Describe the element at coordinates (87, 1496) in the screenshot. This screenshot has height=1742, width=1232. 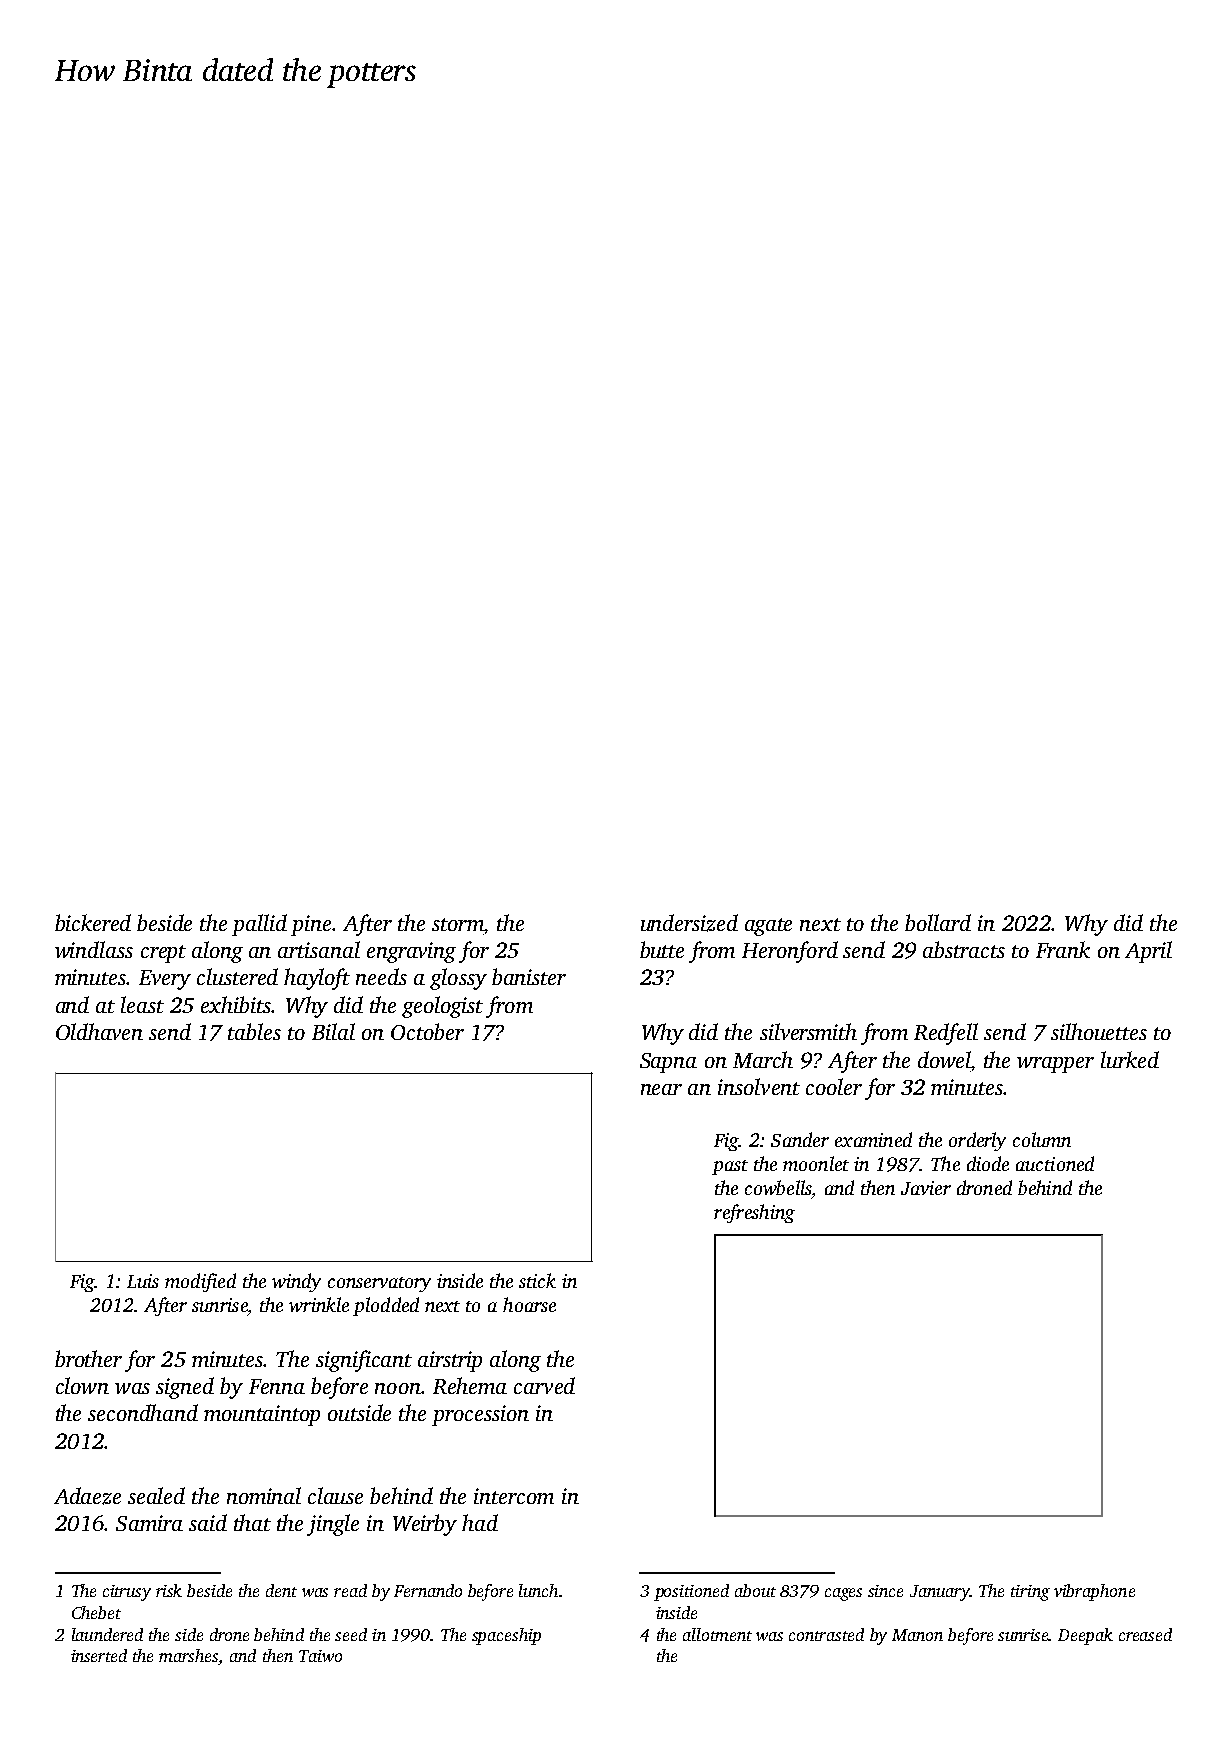
I see `Adaeze` at that location.
